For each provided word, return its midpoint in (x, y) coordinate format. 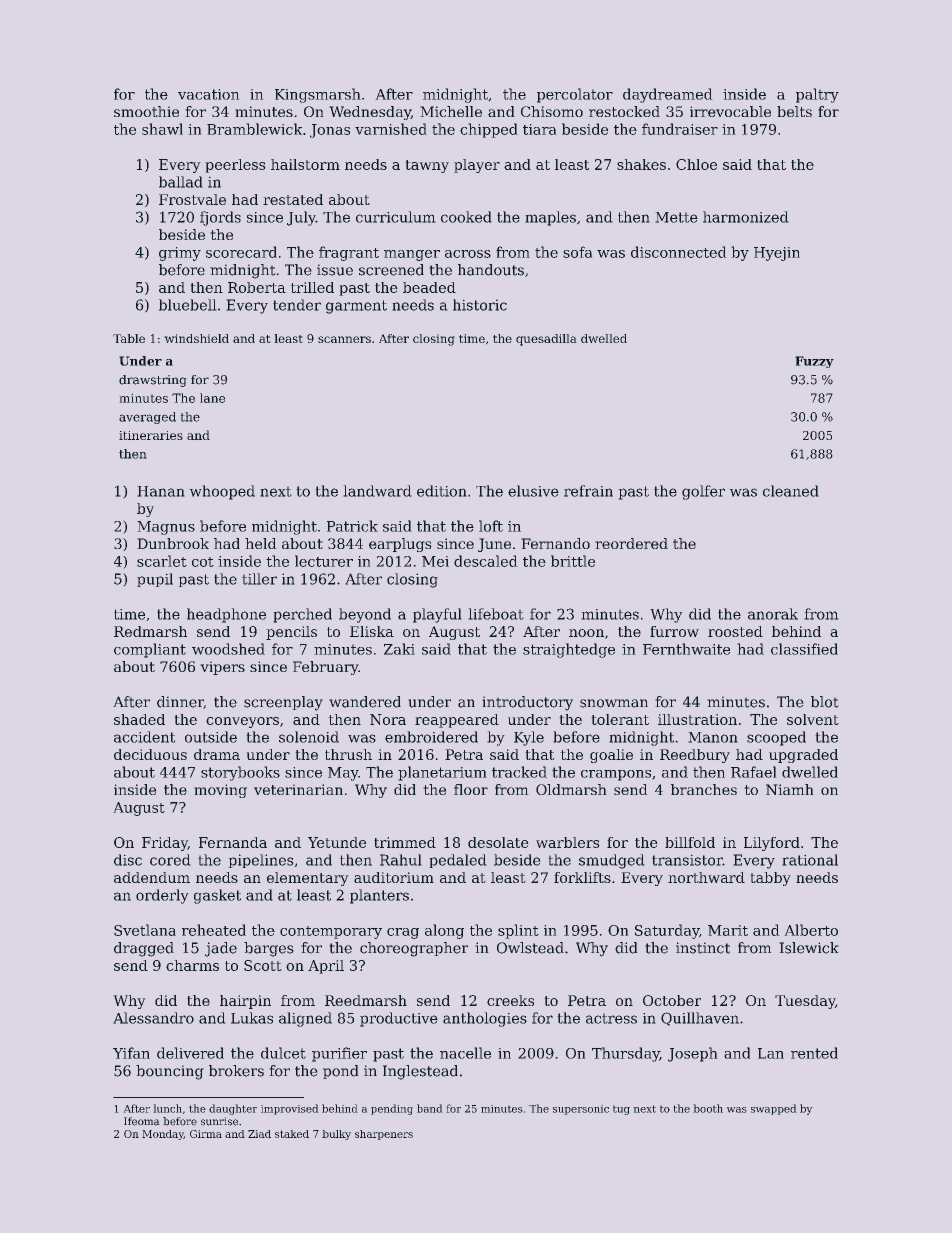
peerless (235, 166)
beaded (429, 287)
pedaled (458, 861)
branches (704, 789)
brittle (573, 561)
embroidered (431, 737)
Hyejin (777, 254)
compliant (150, 650)
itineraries (151, 435)
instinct (703, 948)
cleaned (791, 491)
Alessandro (153, 1018)
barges (269, 949)
